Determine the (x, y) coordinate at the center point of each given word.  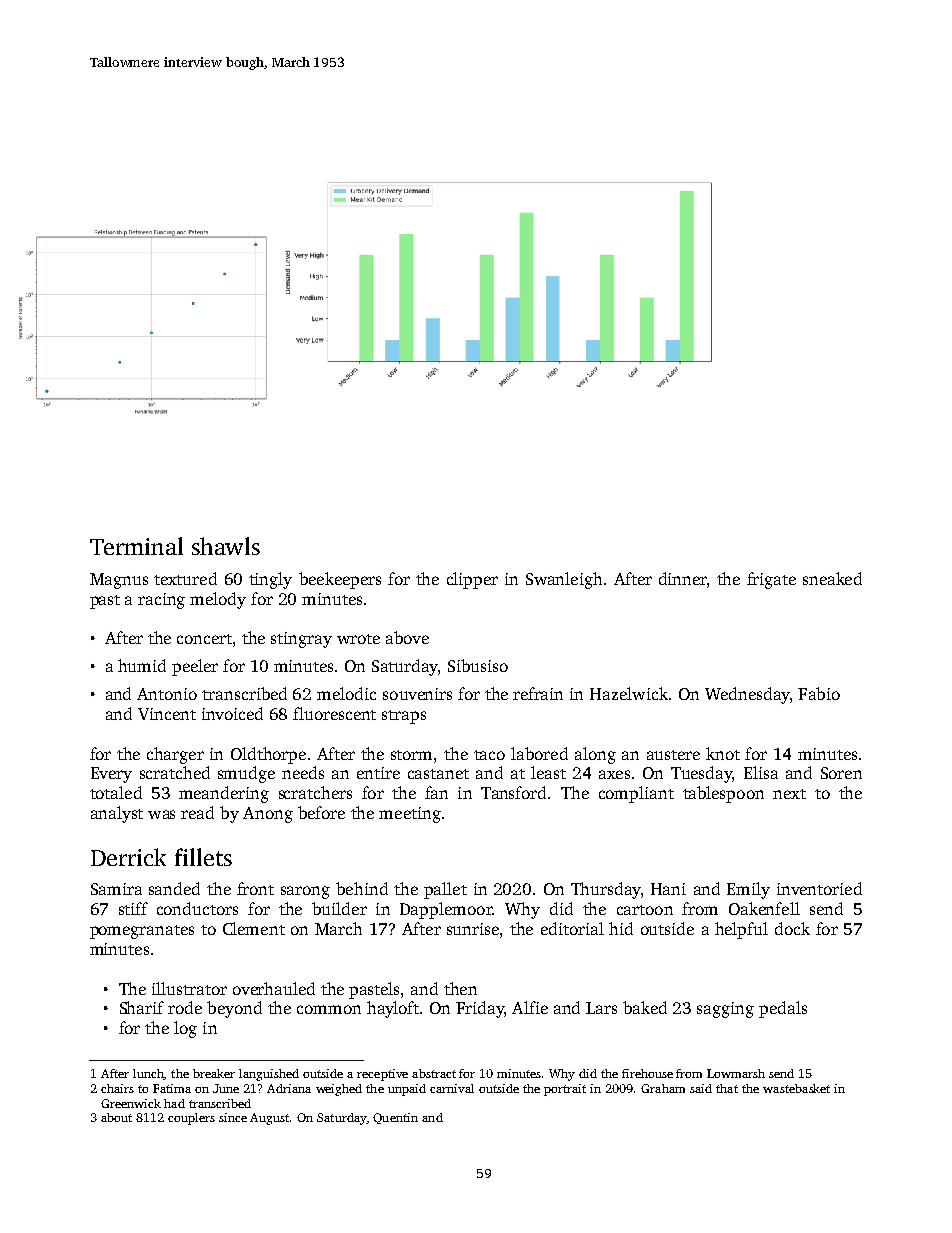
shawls (226, 546)
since (233, 1117)
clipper (472, 580)
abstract (434, 1073)
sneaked (832, 578)
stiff (133, 908)
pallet (445, 890)
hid (621, 928)
